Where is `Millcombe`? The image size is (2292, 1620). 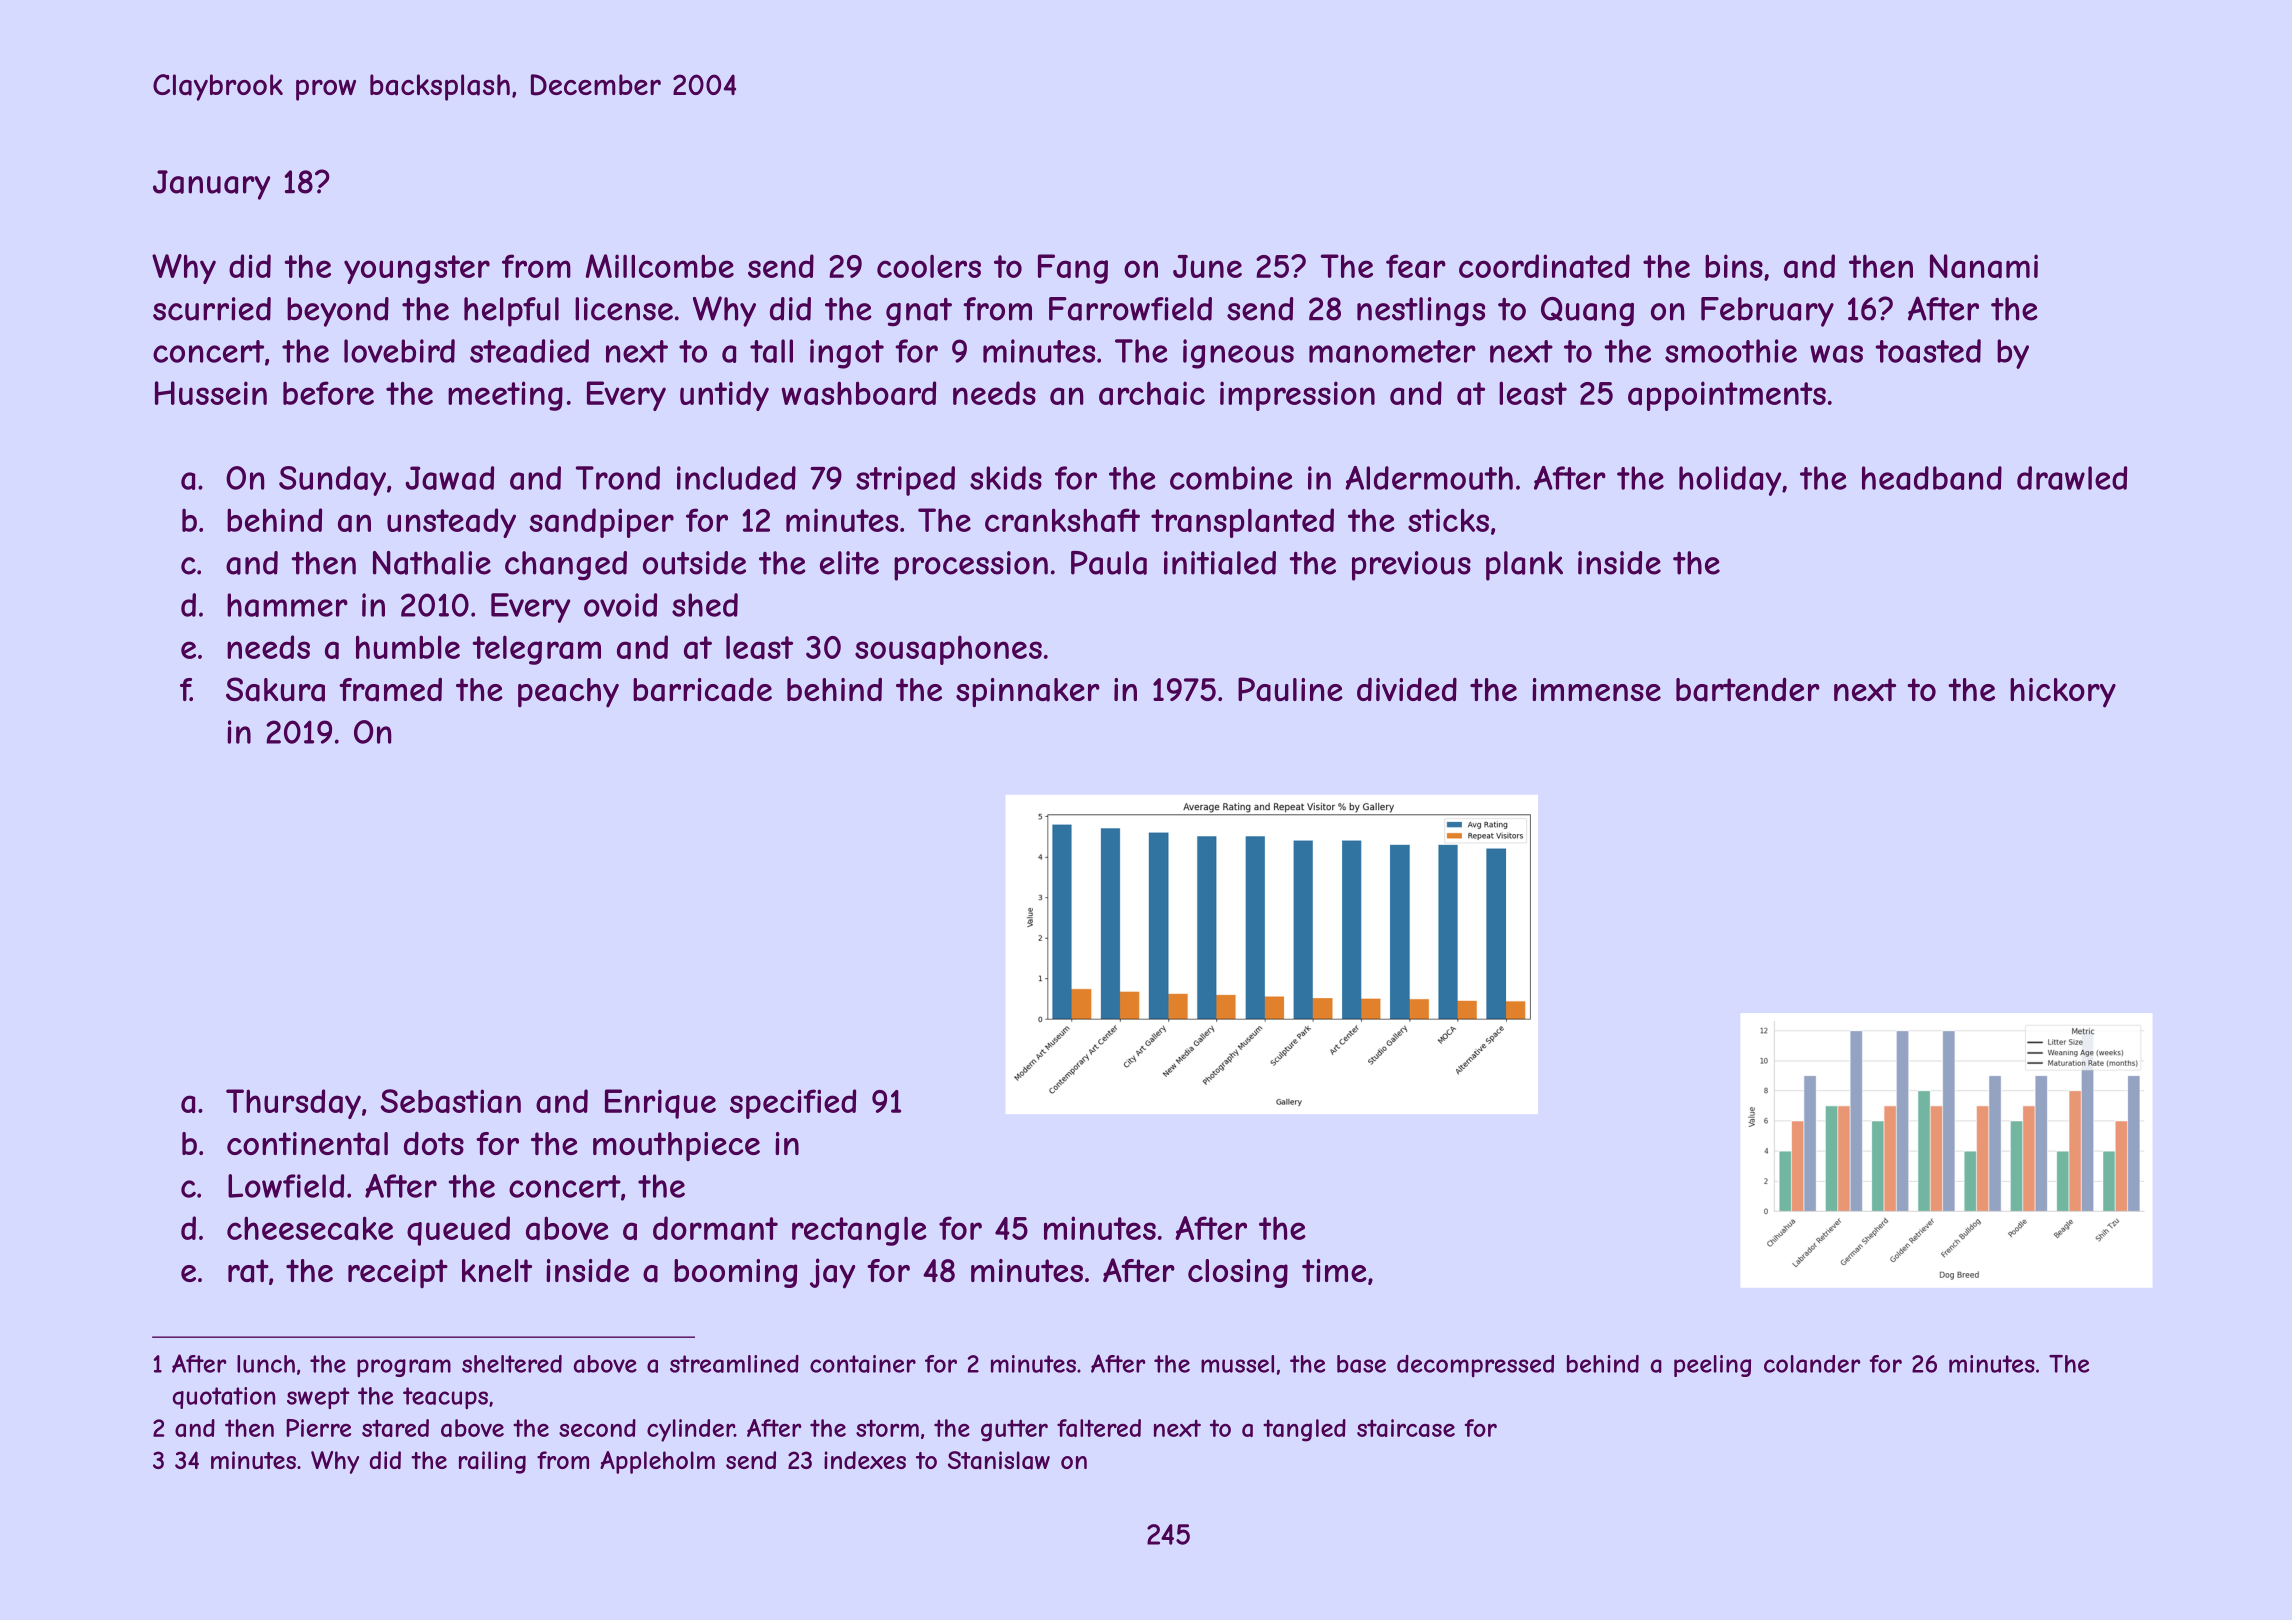
Millcombe is located at coordinates (660, 266).
